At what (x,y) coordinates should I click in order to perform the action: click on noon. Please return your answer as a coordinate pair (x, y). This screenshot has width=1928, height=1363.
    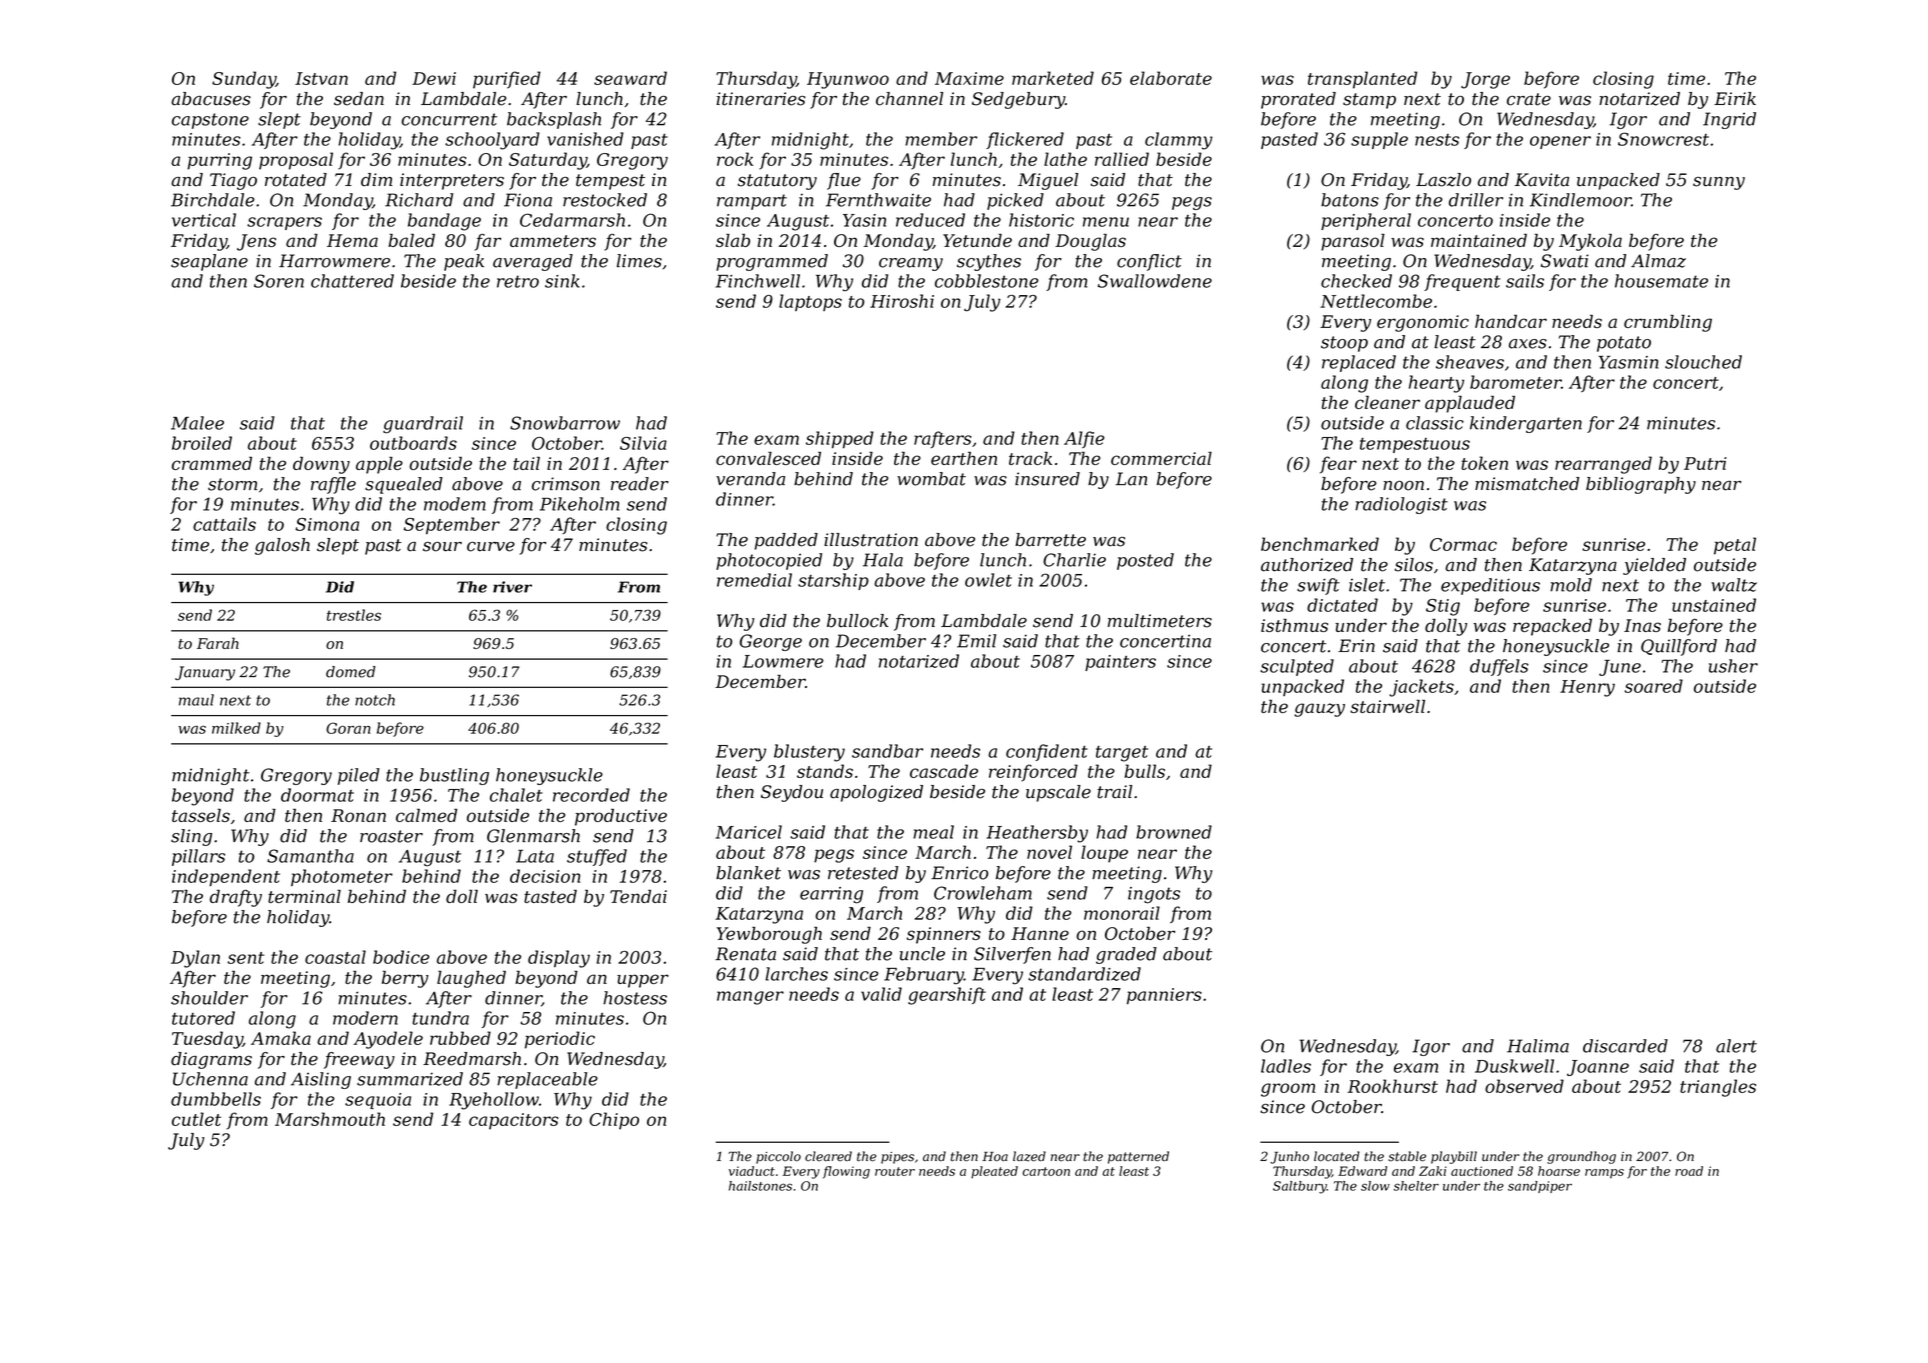
    Looking at the image, I should click on (1403, 486).
